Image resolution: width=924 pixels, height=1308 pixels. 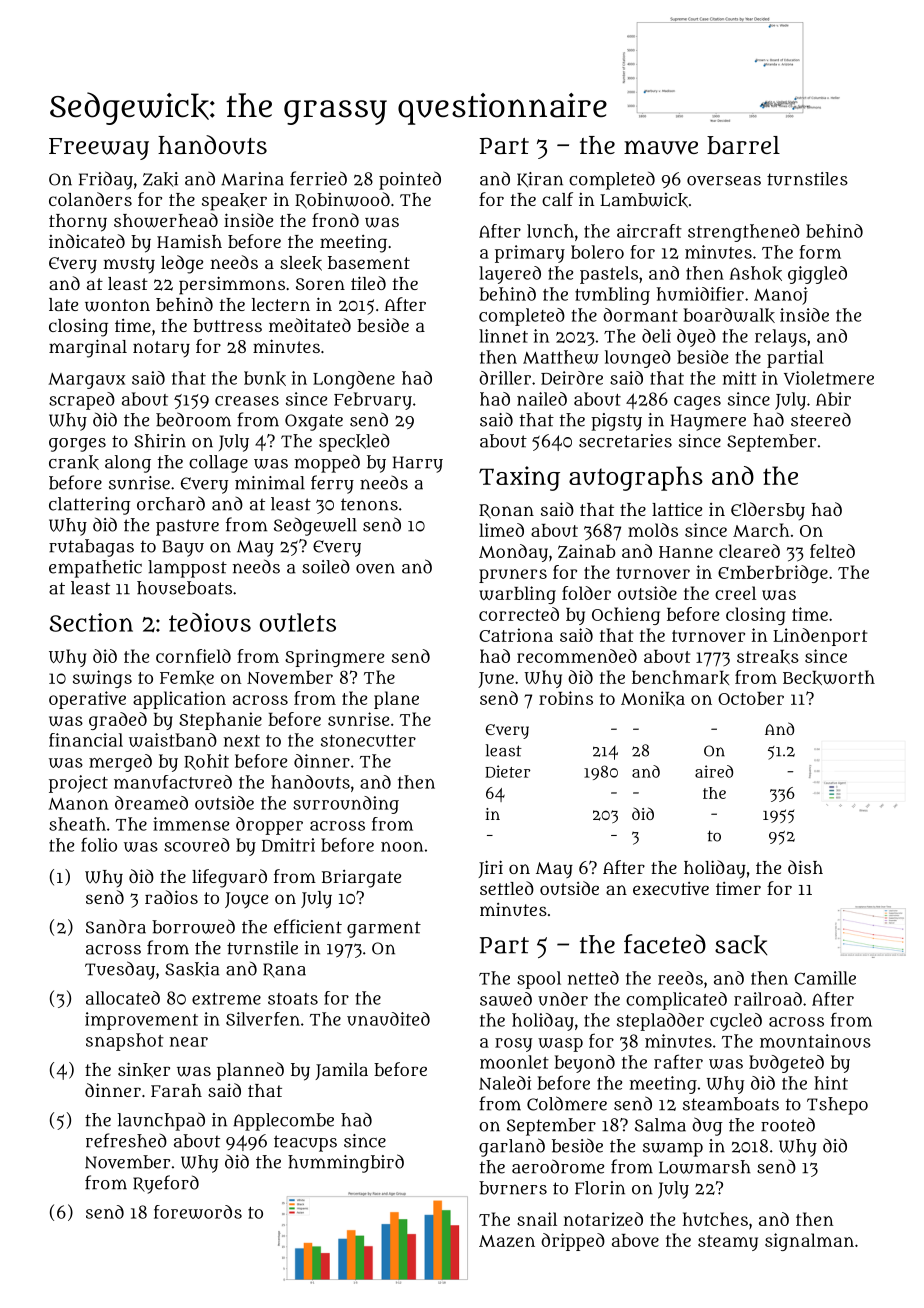 What do you see at coordinates (334, 658) in the image?
I see `Springmere` at bounding box center [334, 658].
